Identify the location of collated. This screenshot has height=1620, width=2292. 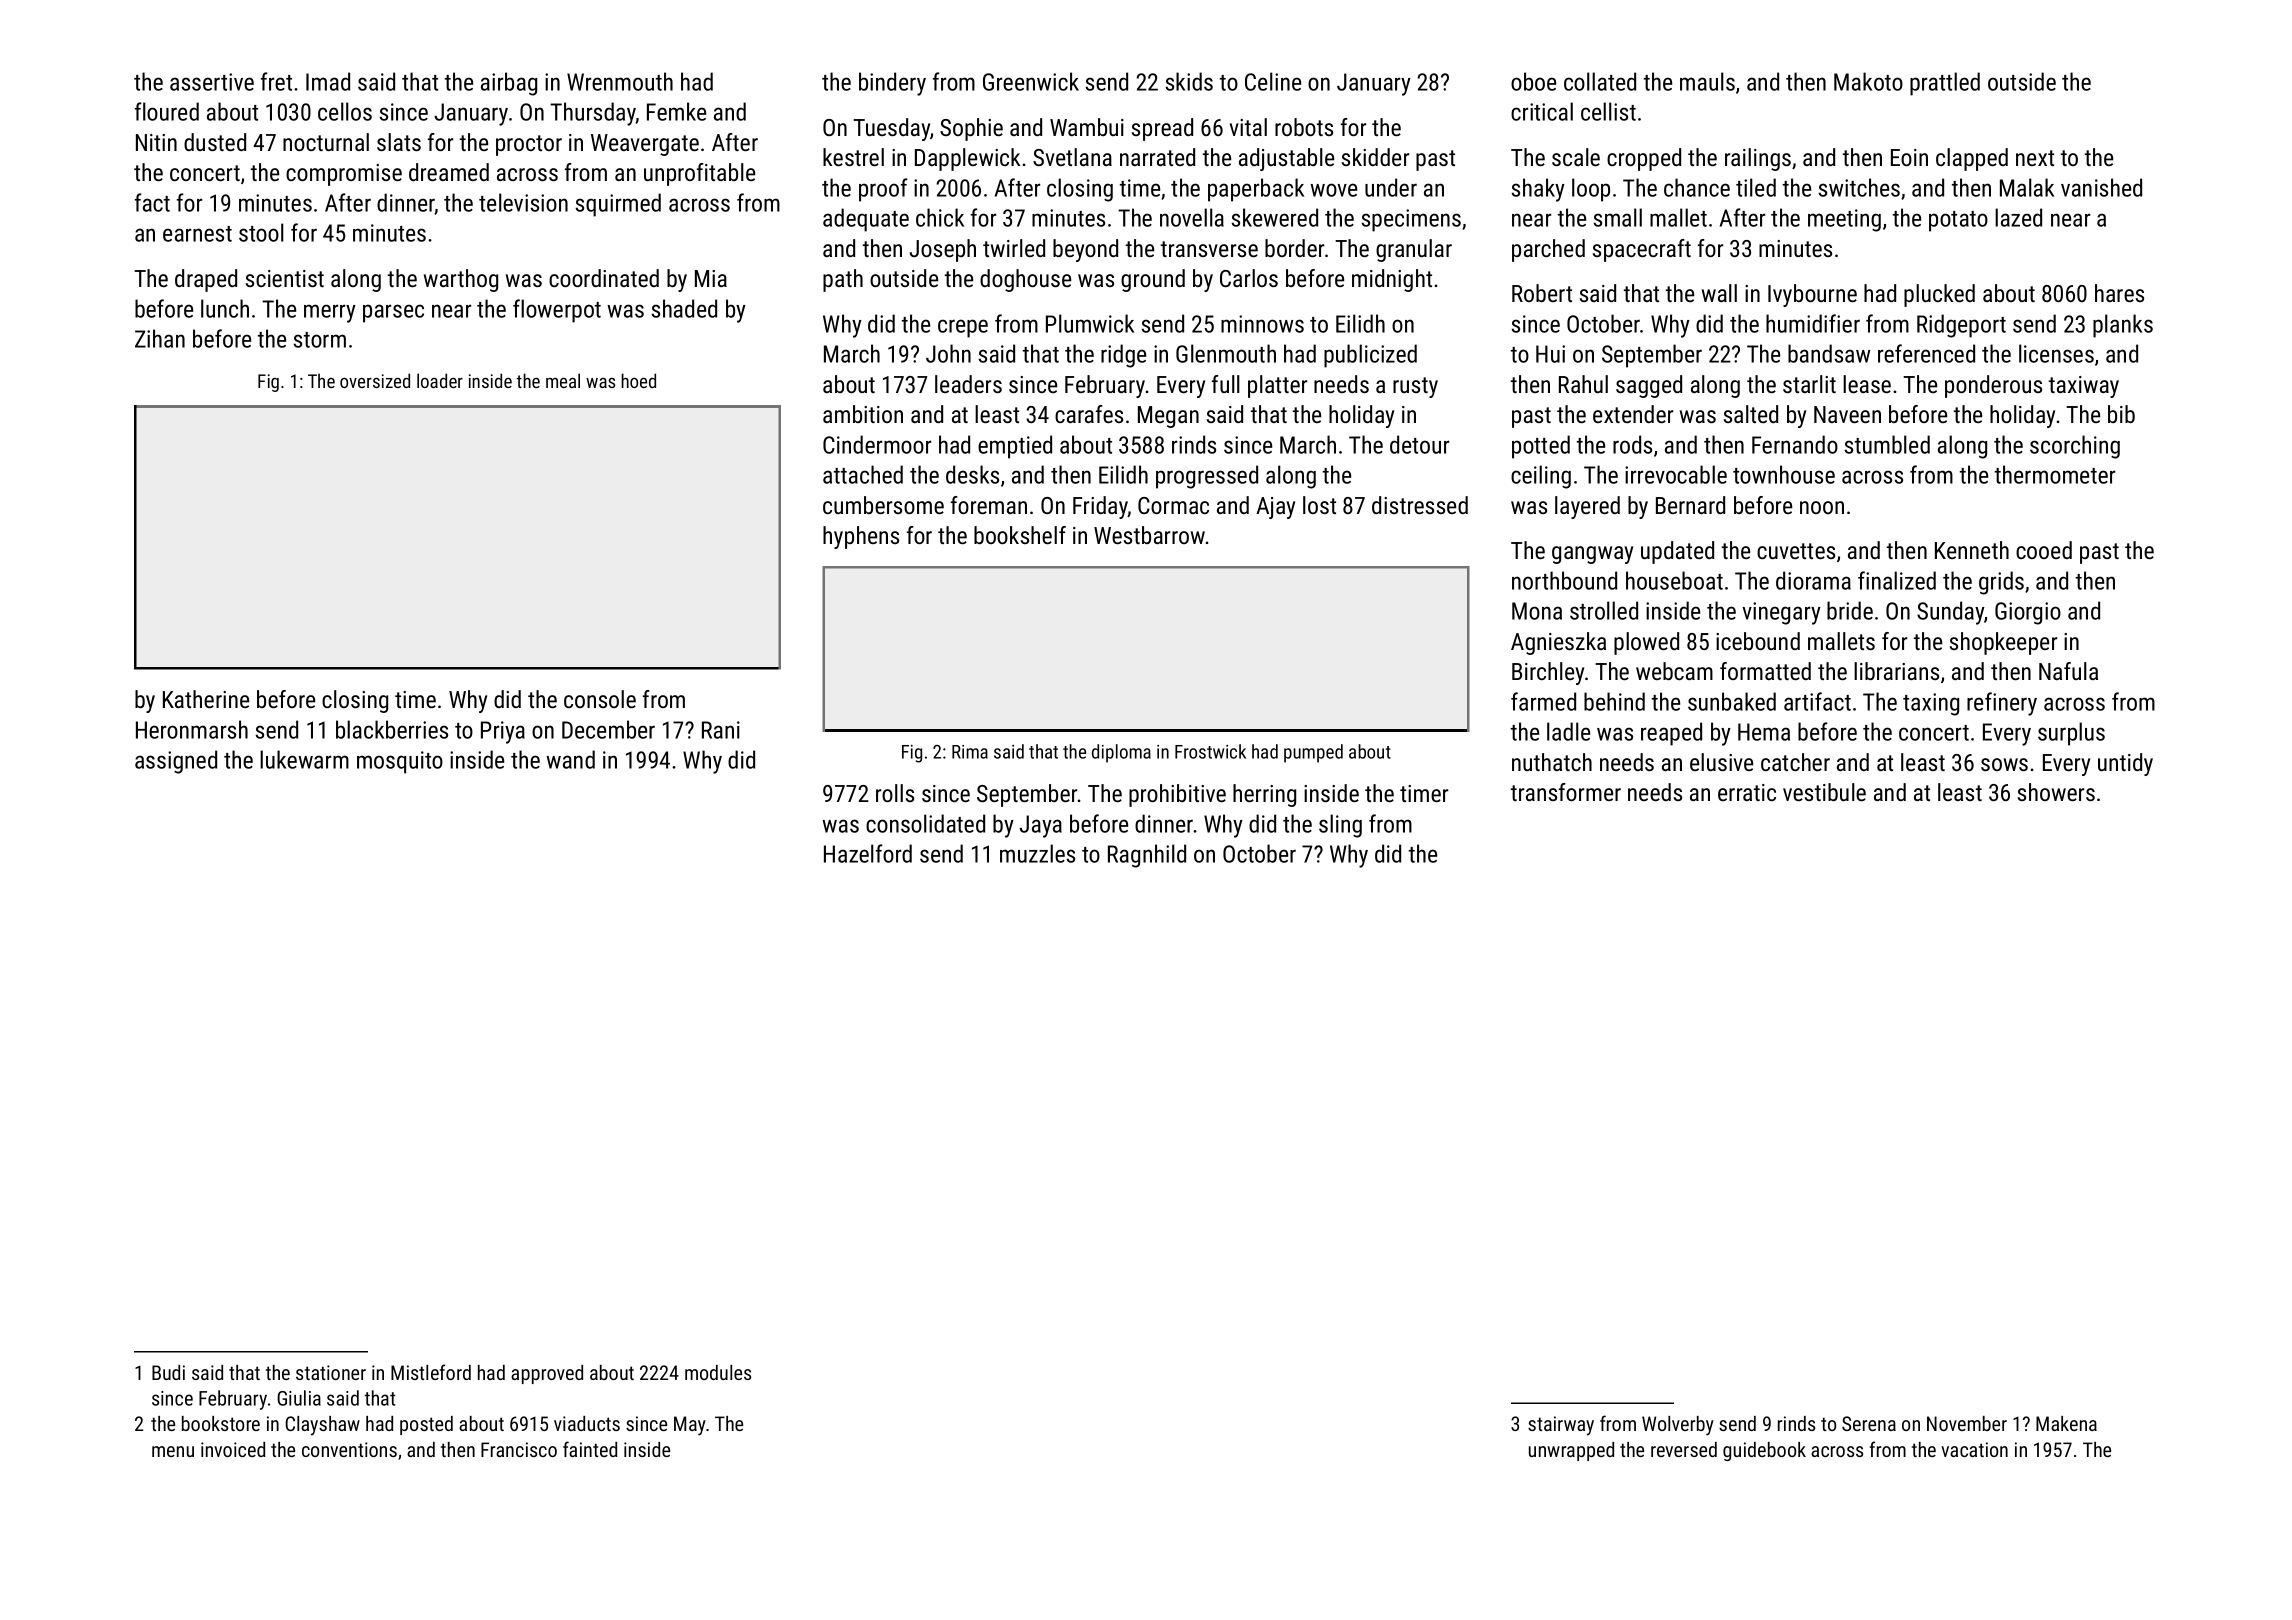
(1600, 81).
